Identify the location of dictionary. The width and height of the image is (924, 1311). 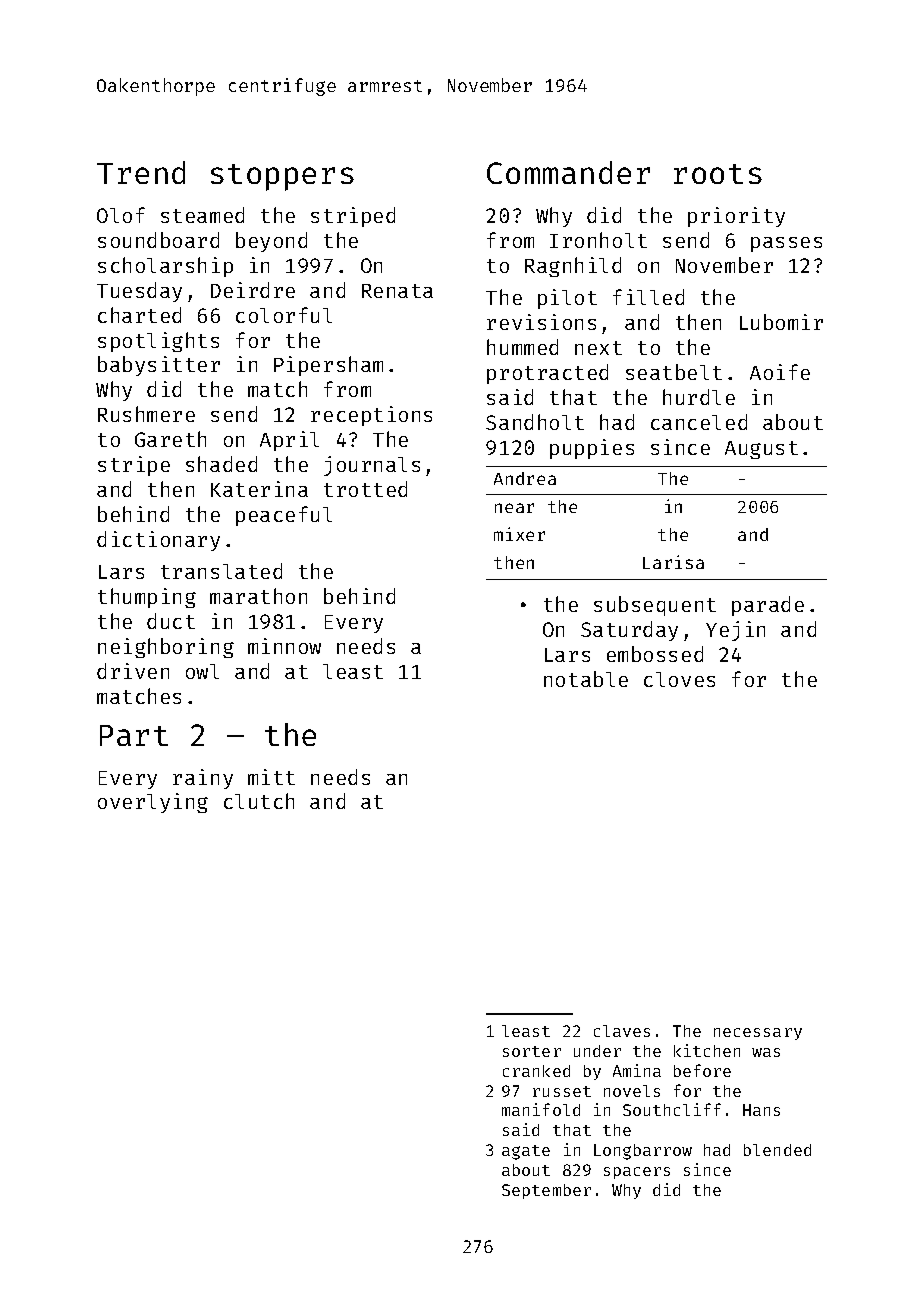
(158, 541).
